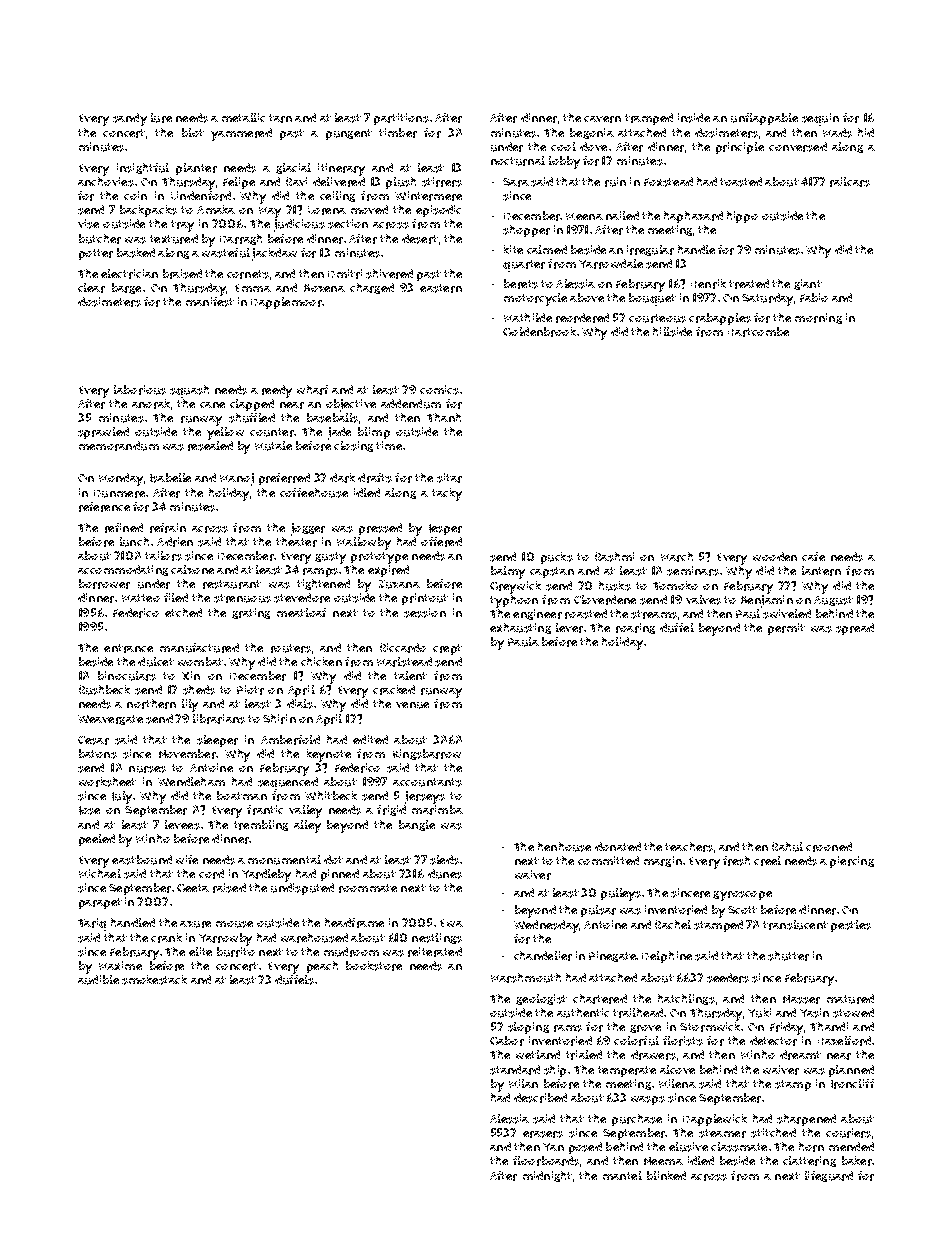 This page has width=952, height=1233. What do you see at coordinates (425, 613) in the page?
I see `session` at bounding box center [425, 613].
